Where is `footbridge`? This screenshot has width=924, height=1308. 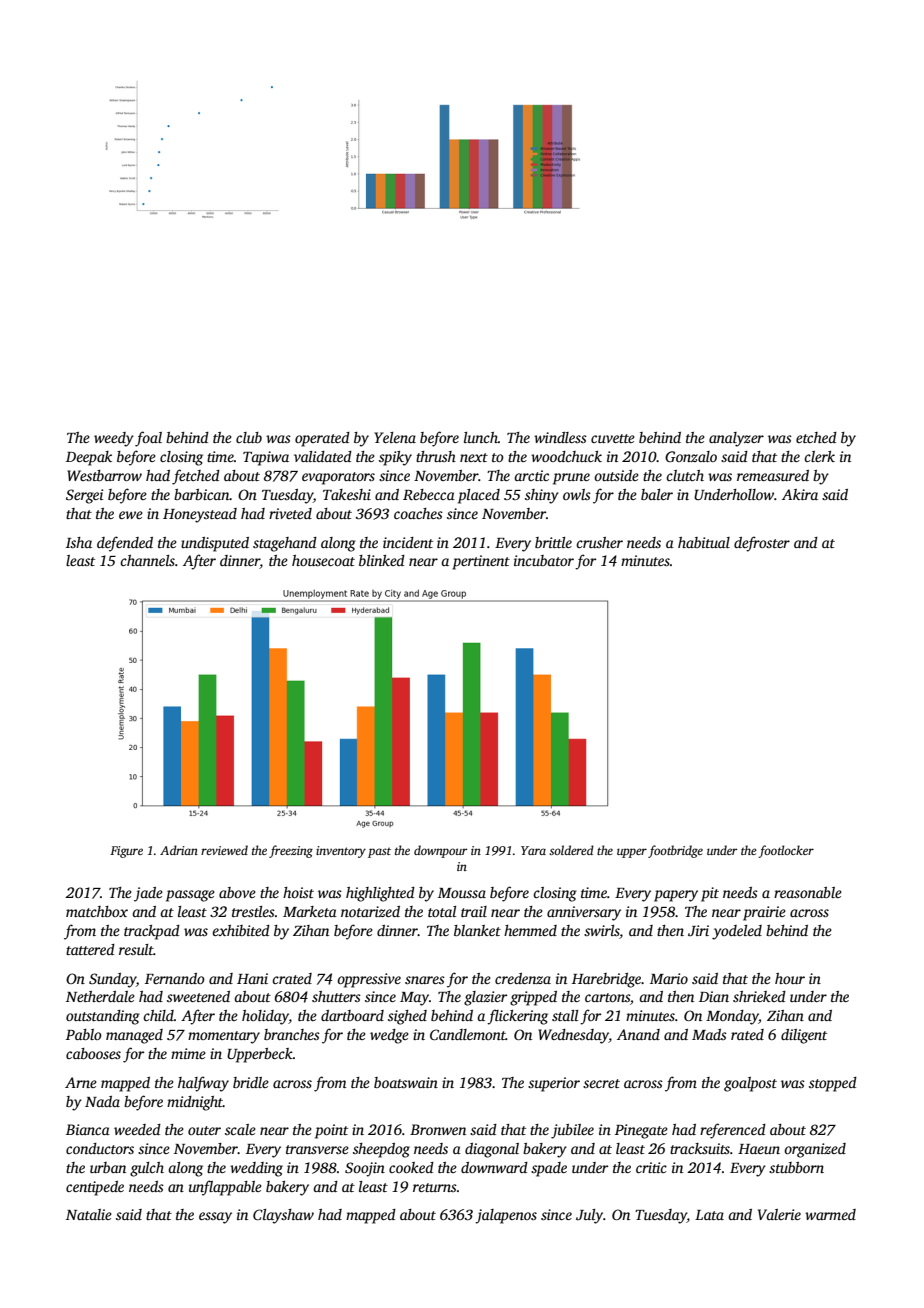 footbridge is located at coordinates (675, 851).
